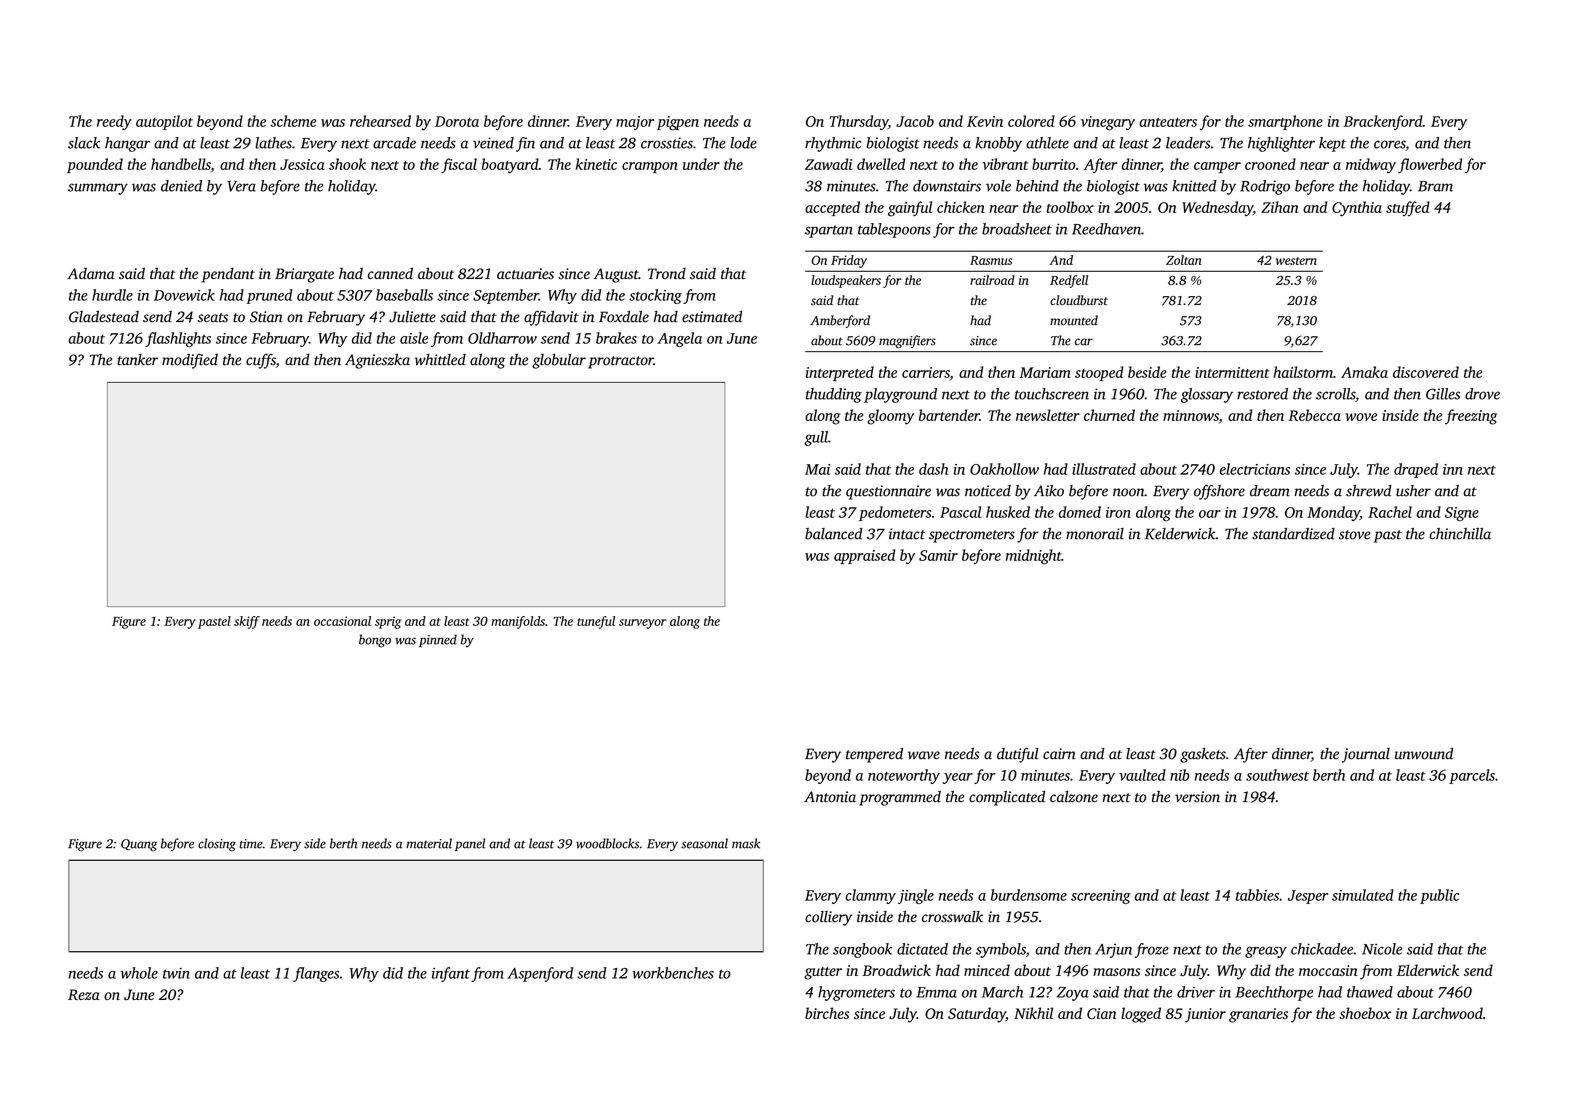 Image resolution: width=1569 pixels, height=1109 pixels. What do you see at coordinates (261, 361) in the screenshot?
I see `cuffs` at bounding box center [261, 361].
